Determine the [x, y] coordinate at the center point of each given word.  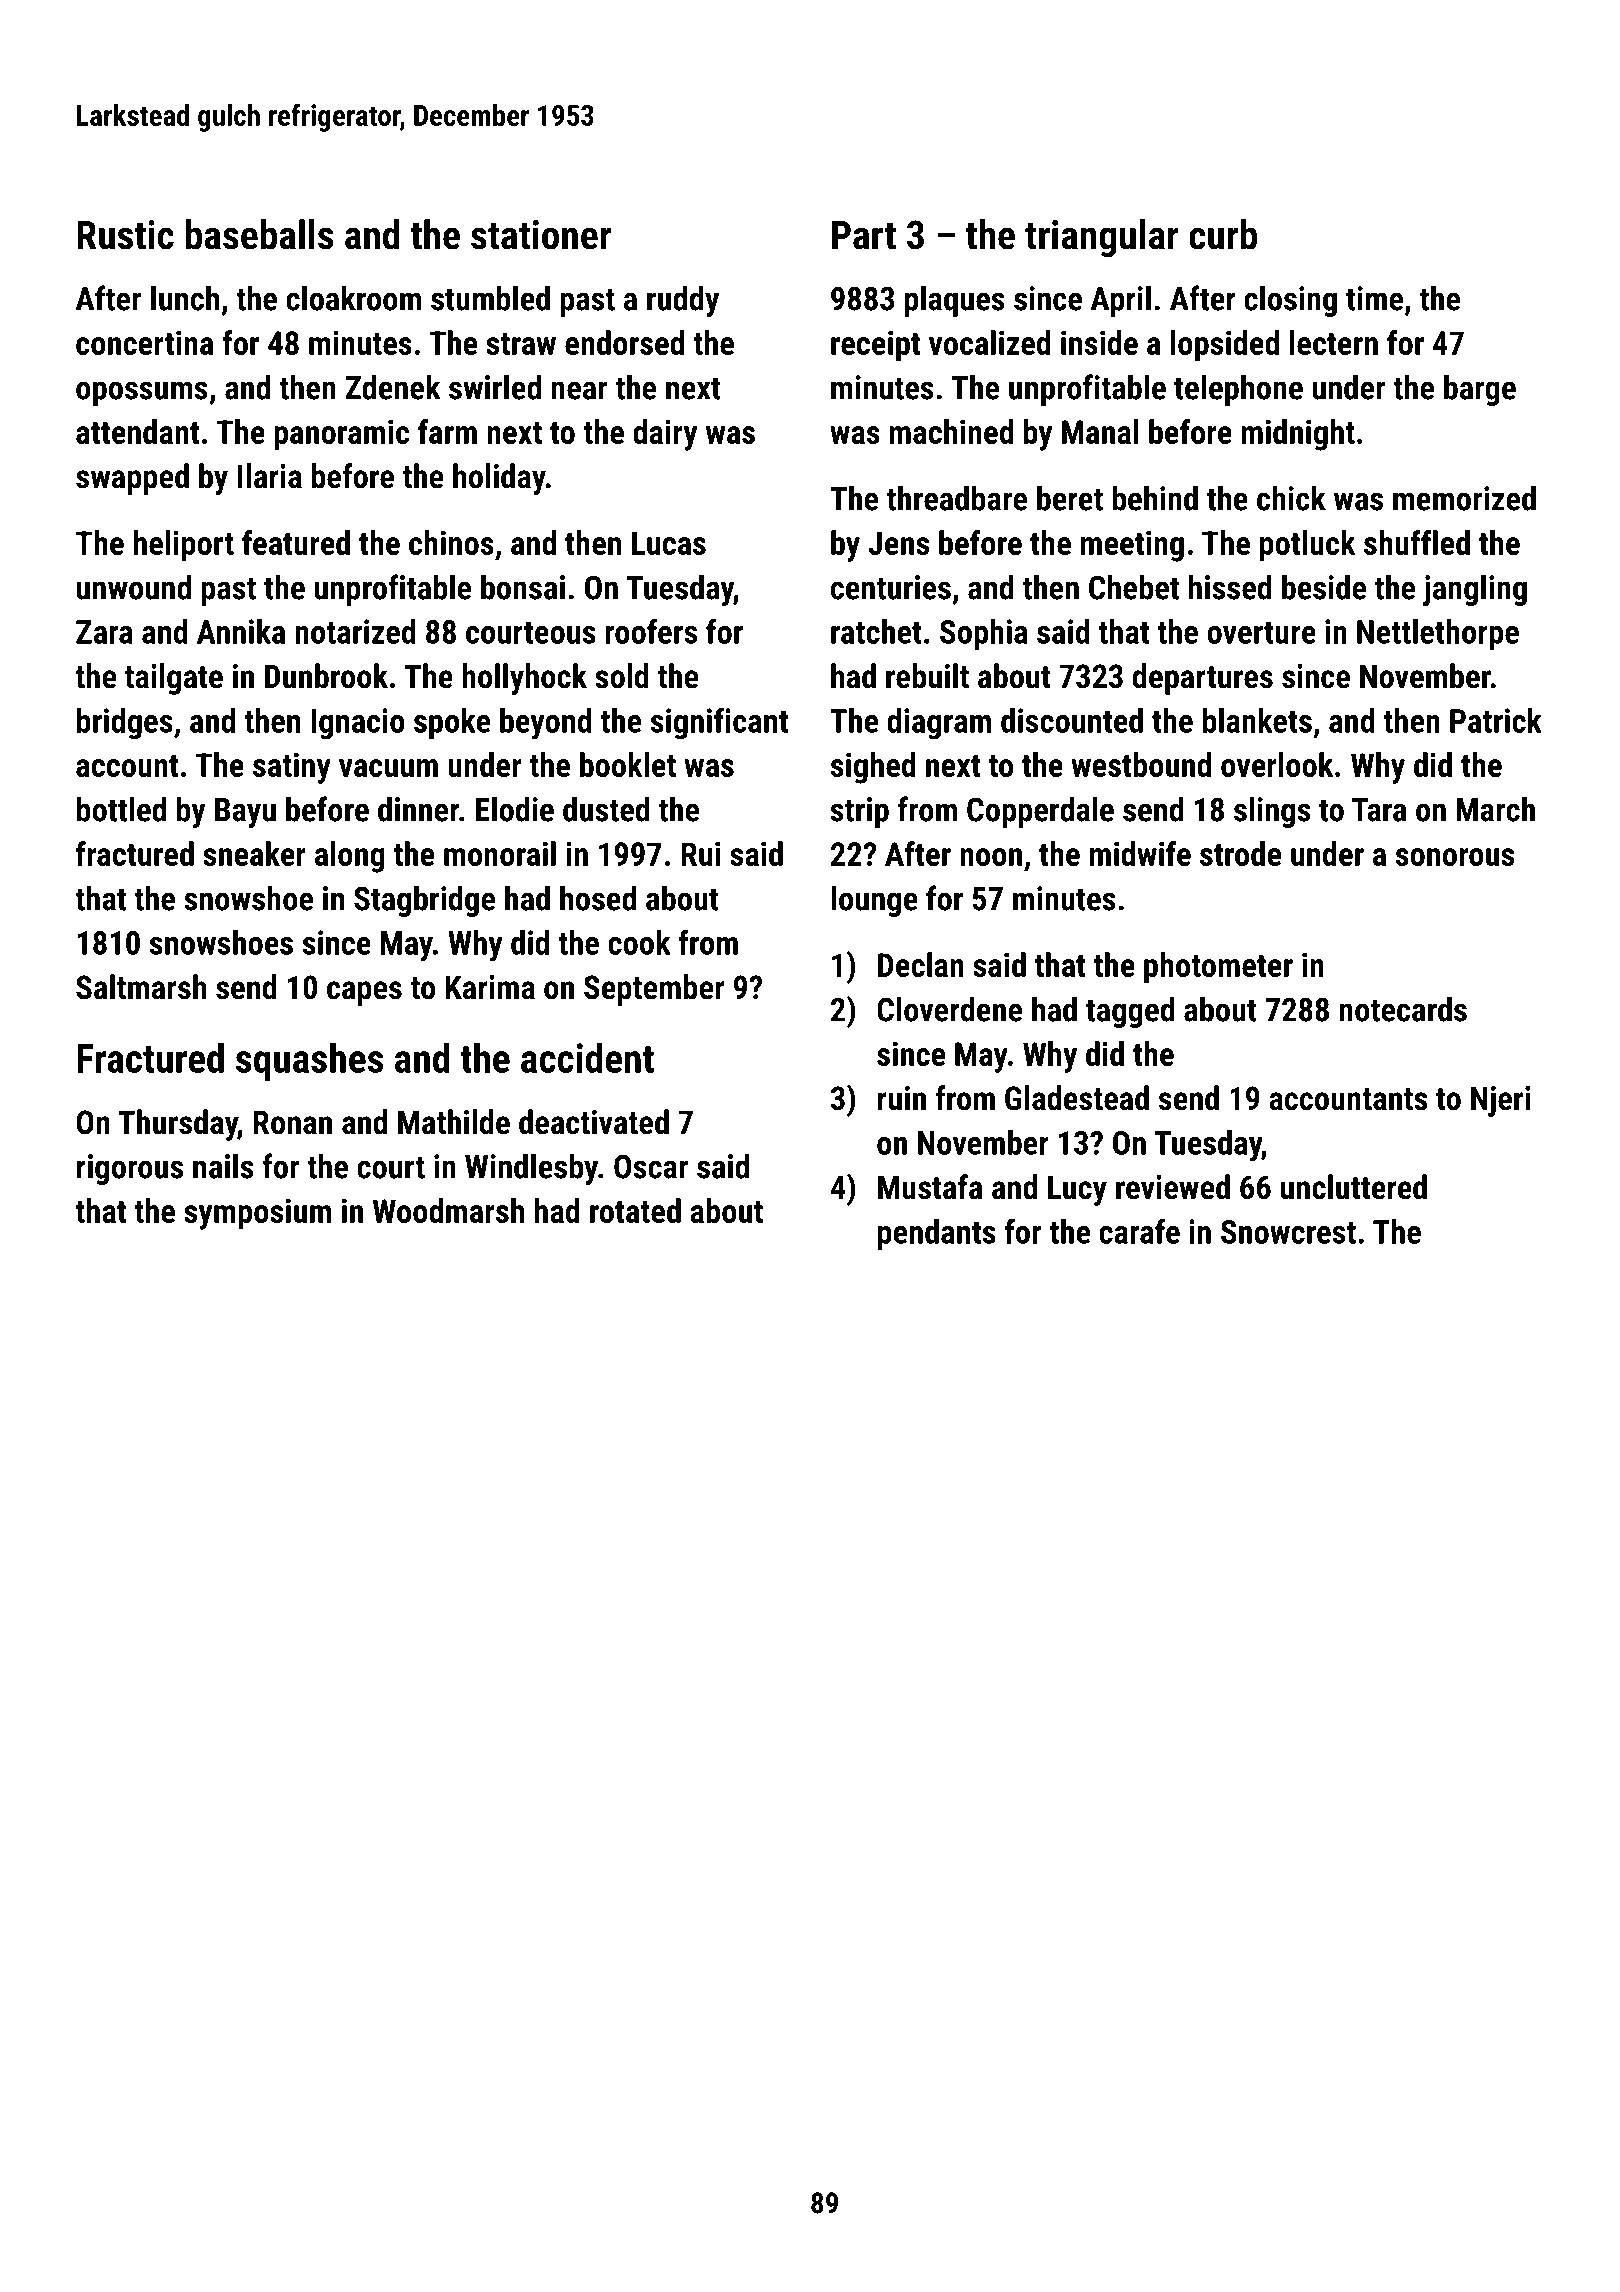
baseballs [259, 234]
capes [364, 993]
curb [1223, 234]
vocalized [990, 342]
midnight [1298, 435]
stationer [541, 235]
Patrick [1496, 720]
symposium [257, 1214]
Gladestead [1077, 1098]
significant [719, 723]
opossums [142, 393]
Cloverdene [949, 1009]
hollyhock [524, 679]
